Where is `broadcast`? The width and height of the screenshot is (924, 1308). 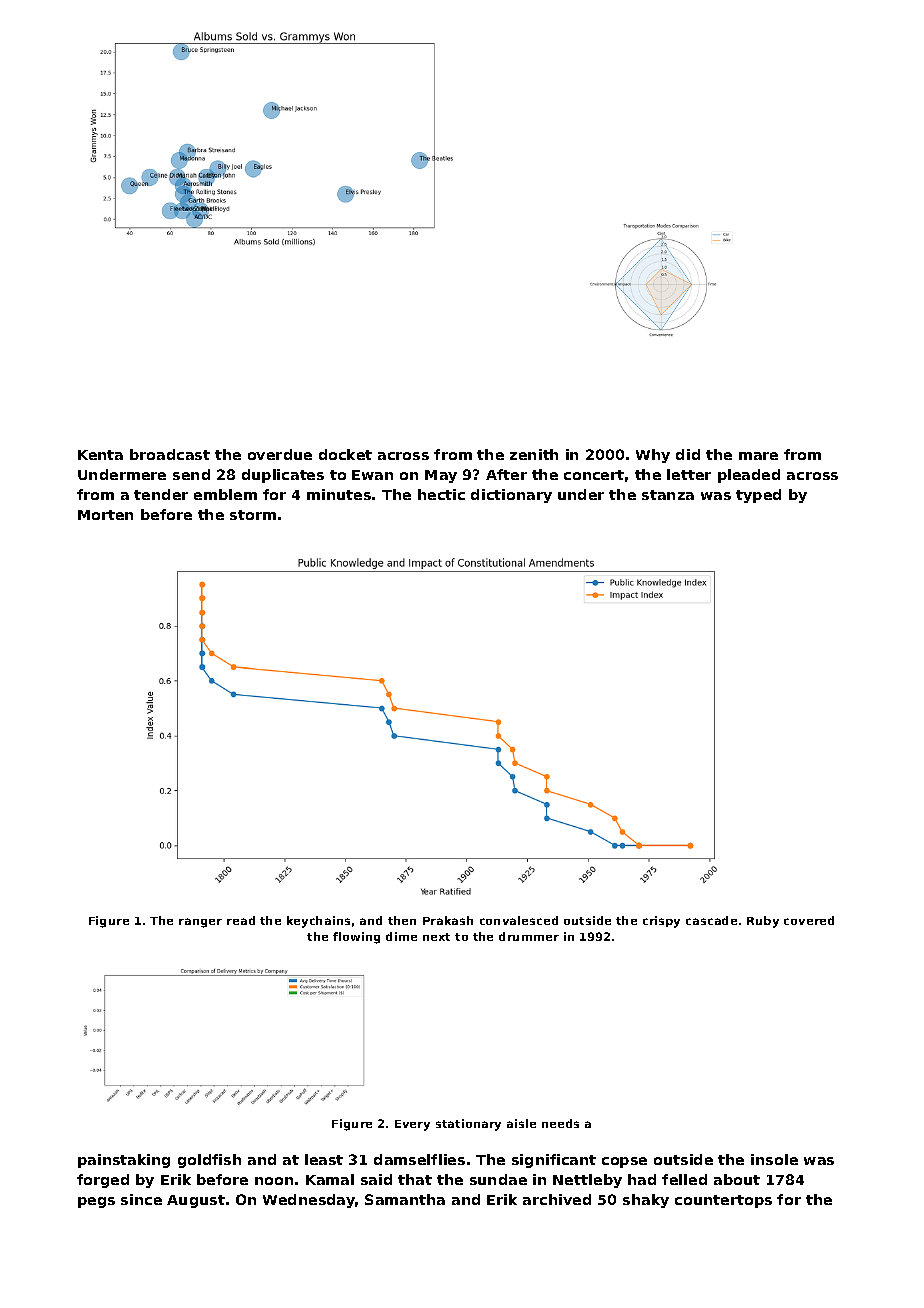
broadcast is located at coordinates (170, 454).
